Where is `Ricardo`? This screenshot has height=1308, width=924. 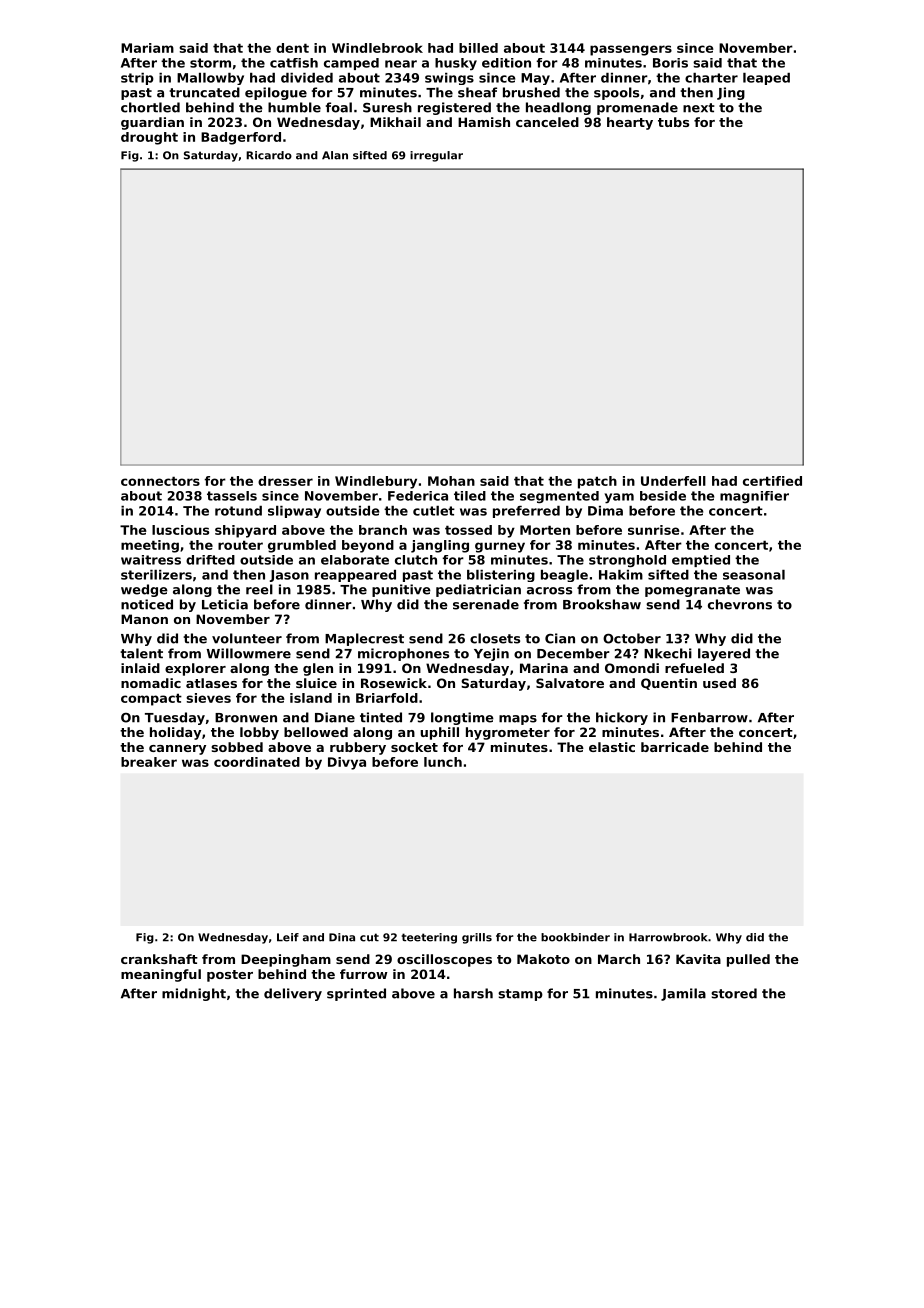 Ricardo is located at coordinates (269, 155).
